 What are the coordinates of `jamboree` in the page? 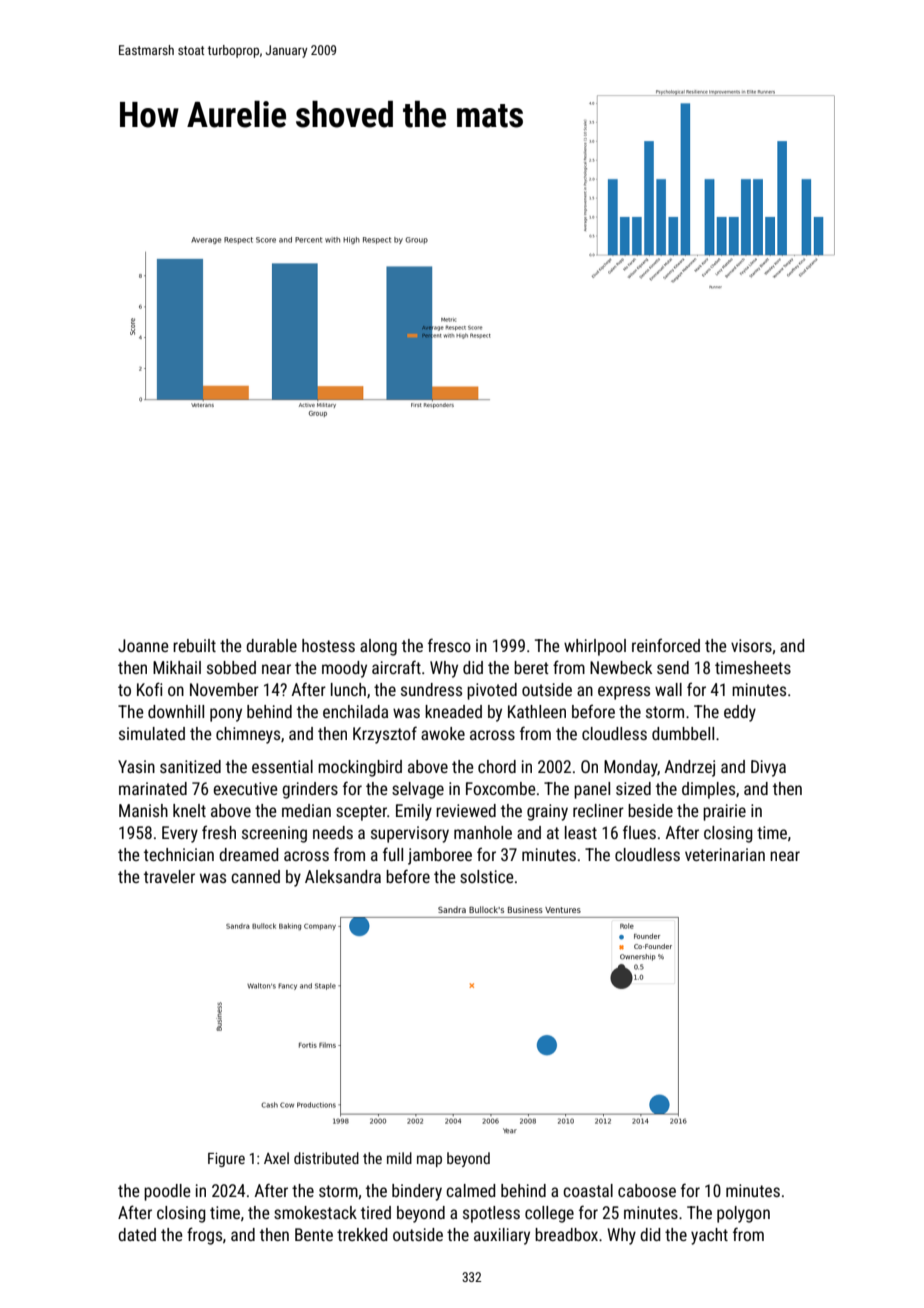 It's located at (440, 856).
